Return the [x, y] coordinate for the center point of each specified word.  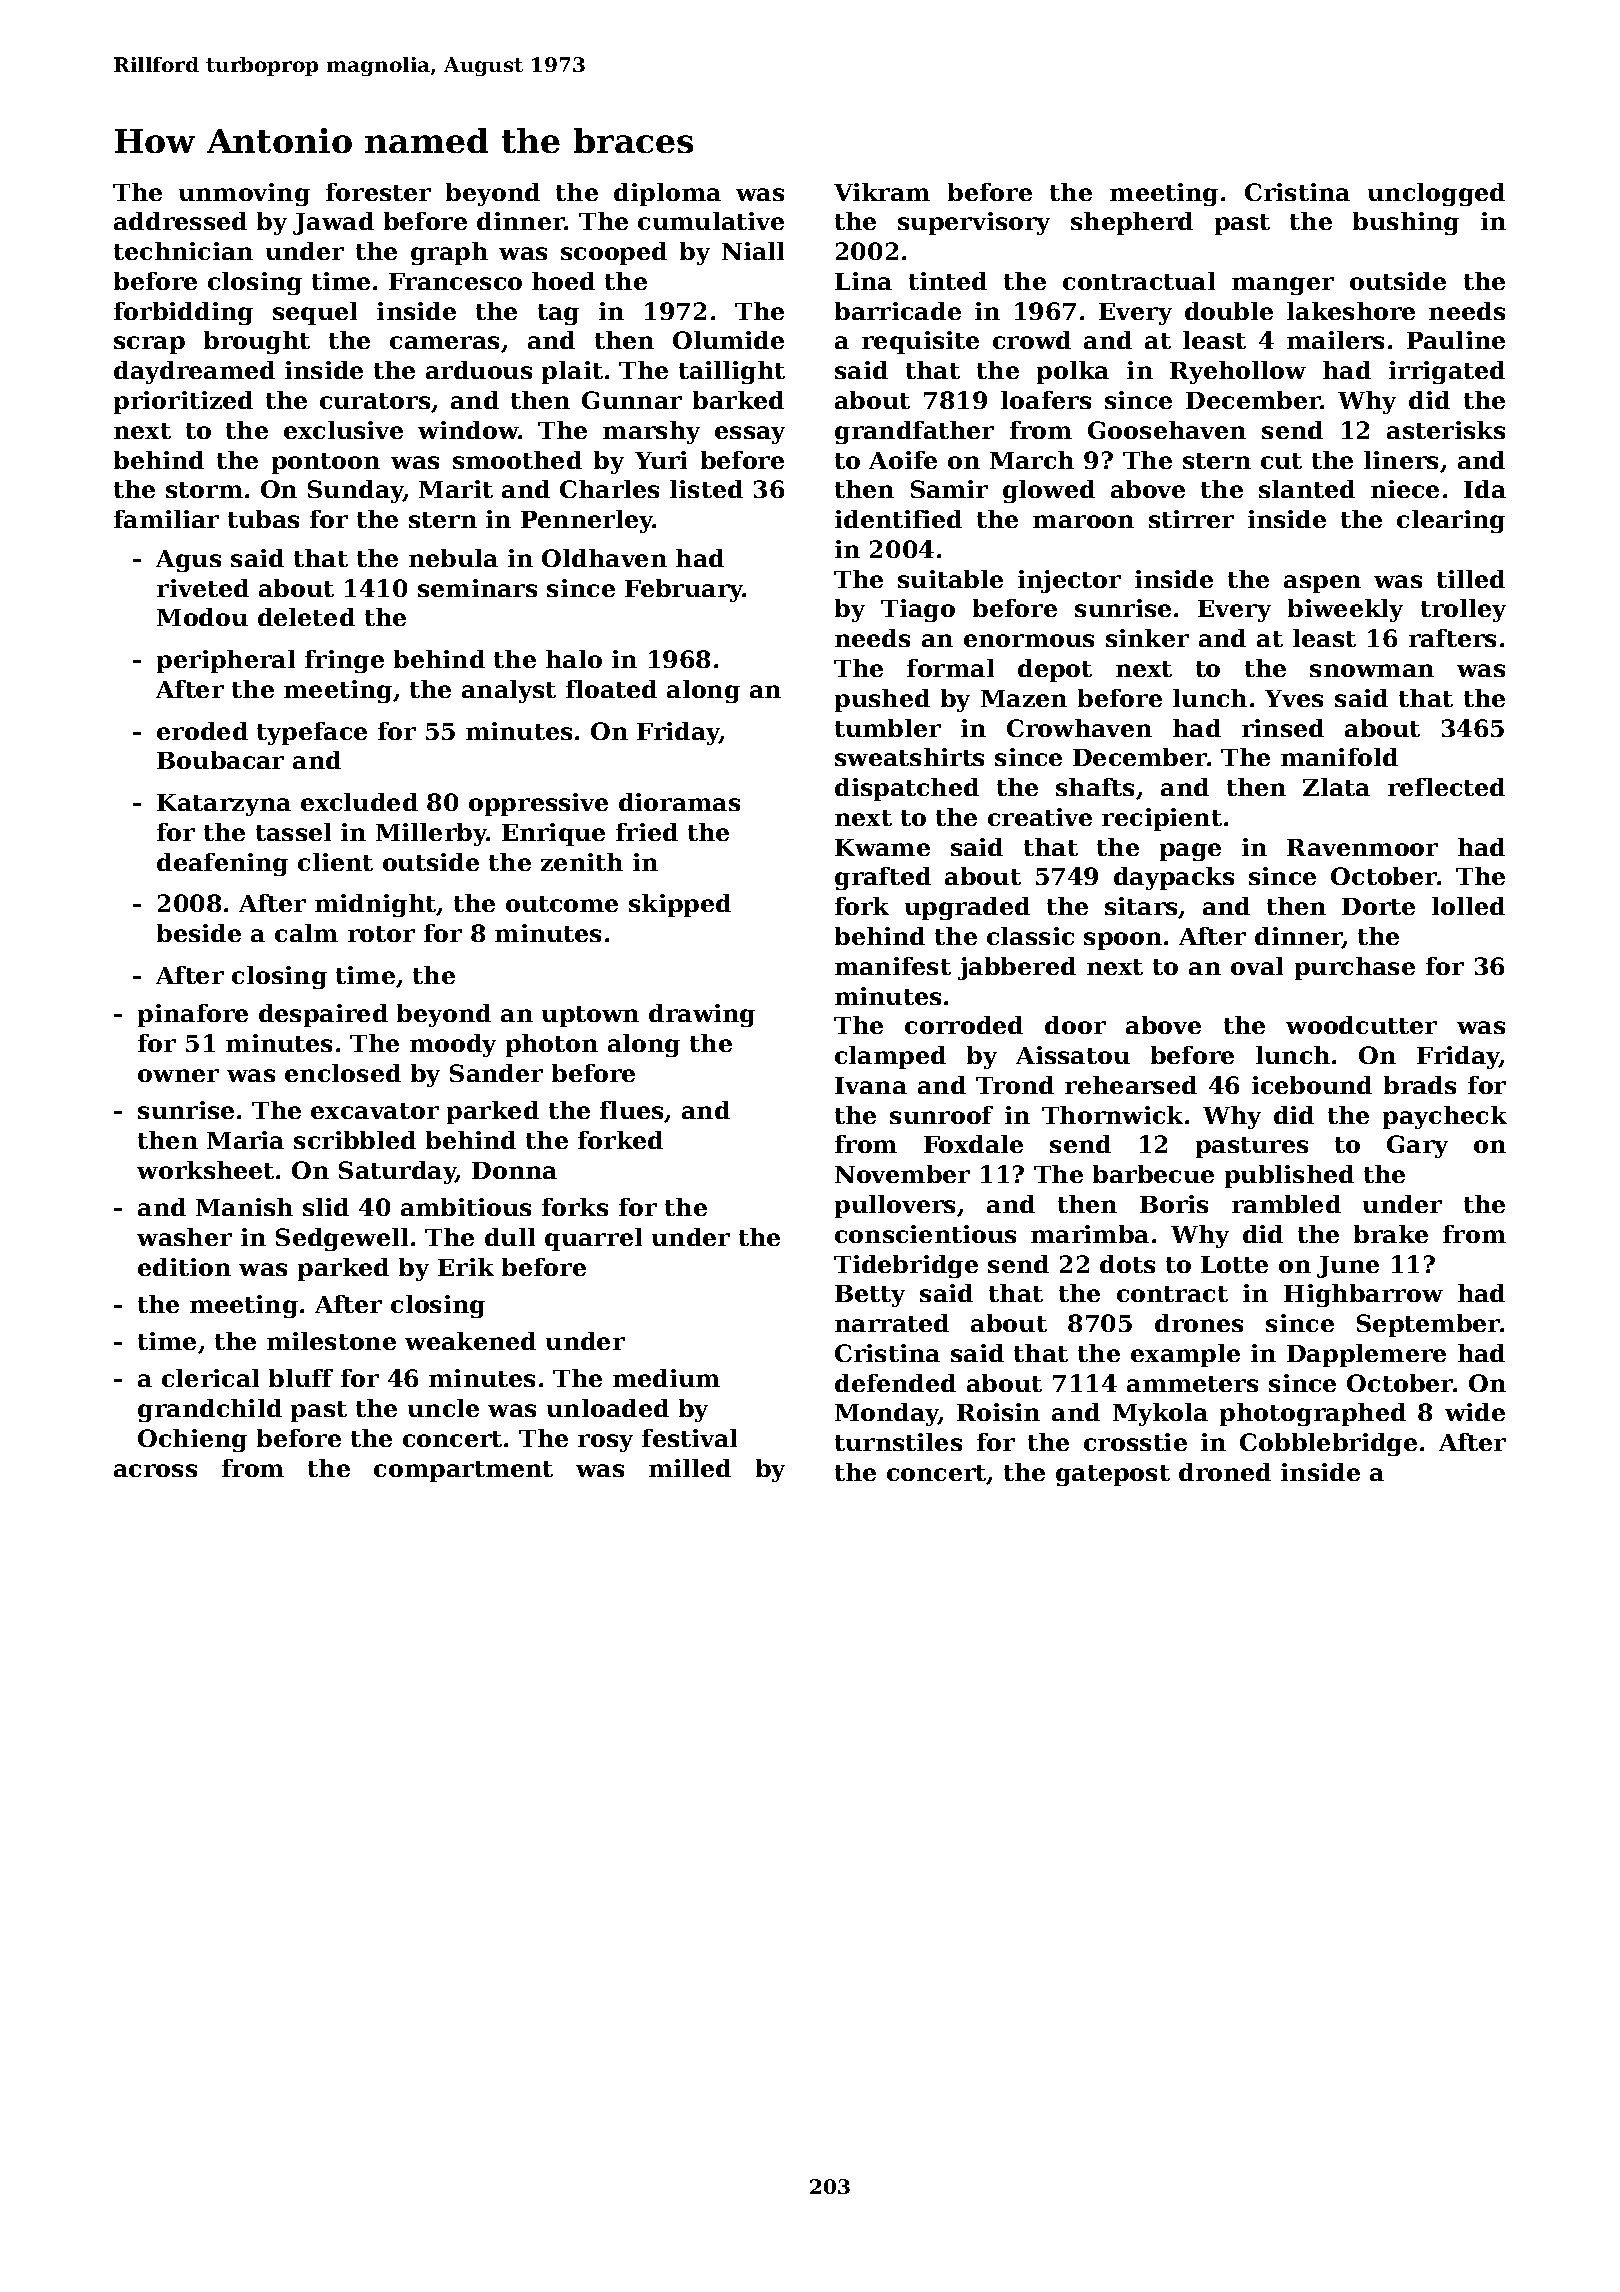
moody [453, 1045]
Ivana [871, 1085]
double [1229, 311]
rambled [1286, 1204]
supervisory [974, 223]
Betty [870, 1296]
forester [378, 192]
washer [184, 1237]
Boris [1174, 1204]
